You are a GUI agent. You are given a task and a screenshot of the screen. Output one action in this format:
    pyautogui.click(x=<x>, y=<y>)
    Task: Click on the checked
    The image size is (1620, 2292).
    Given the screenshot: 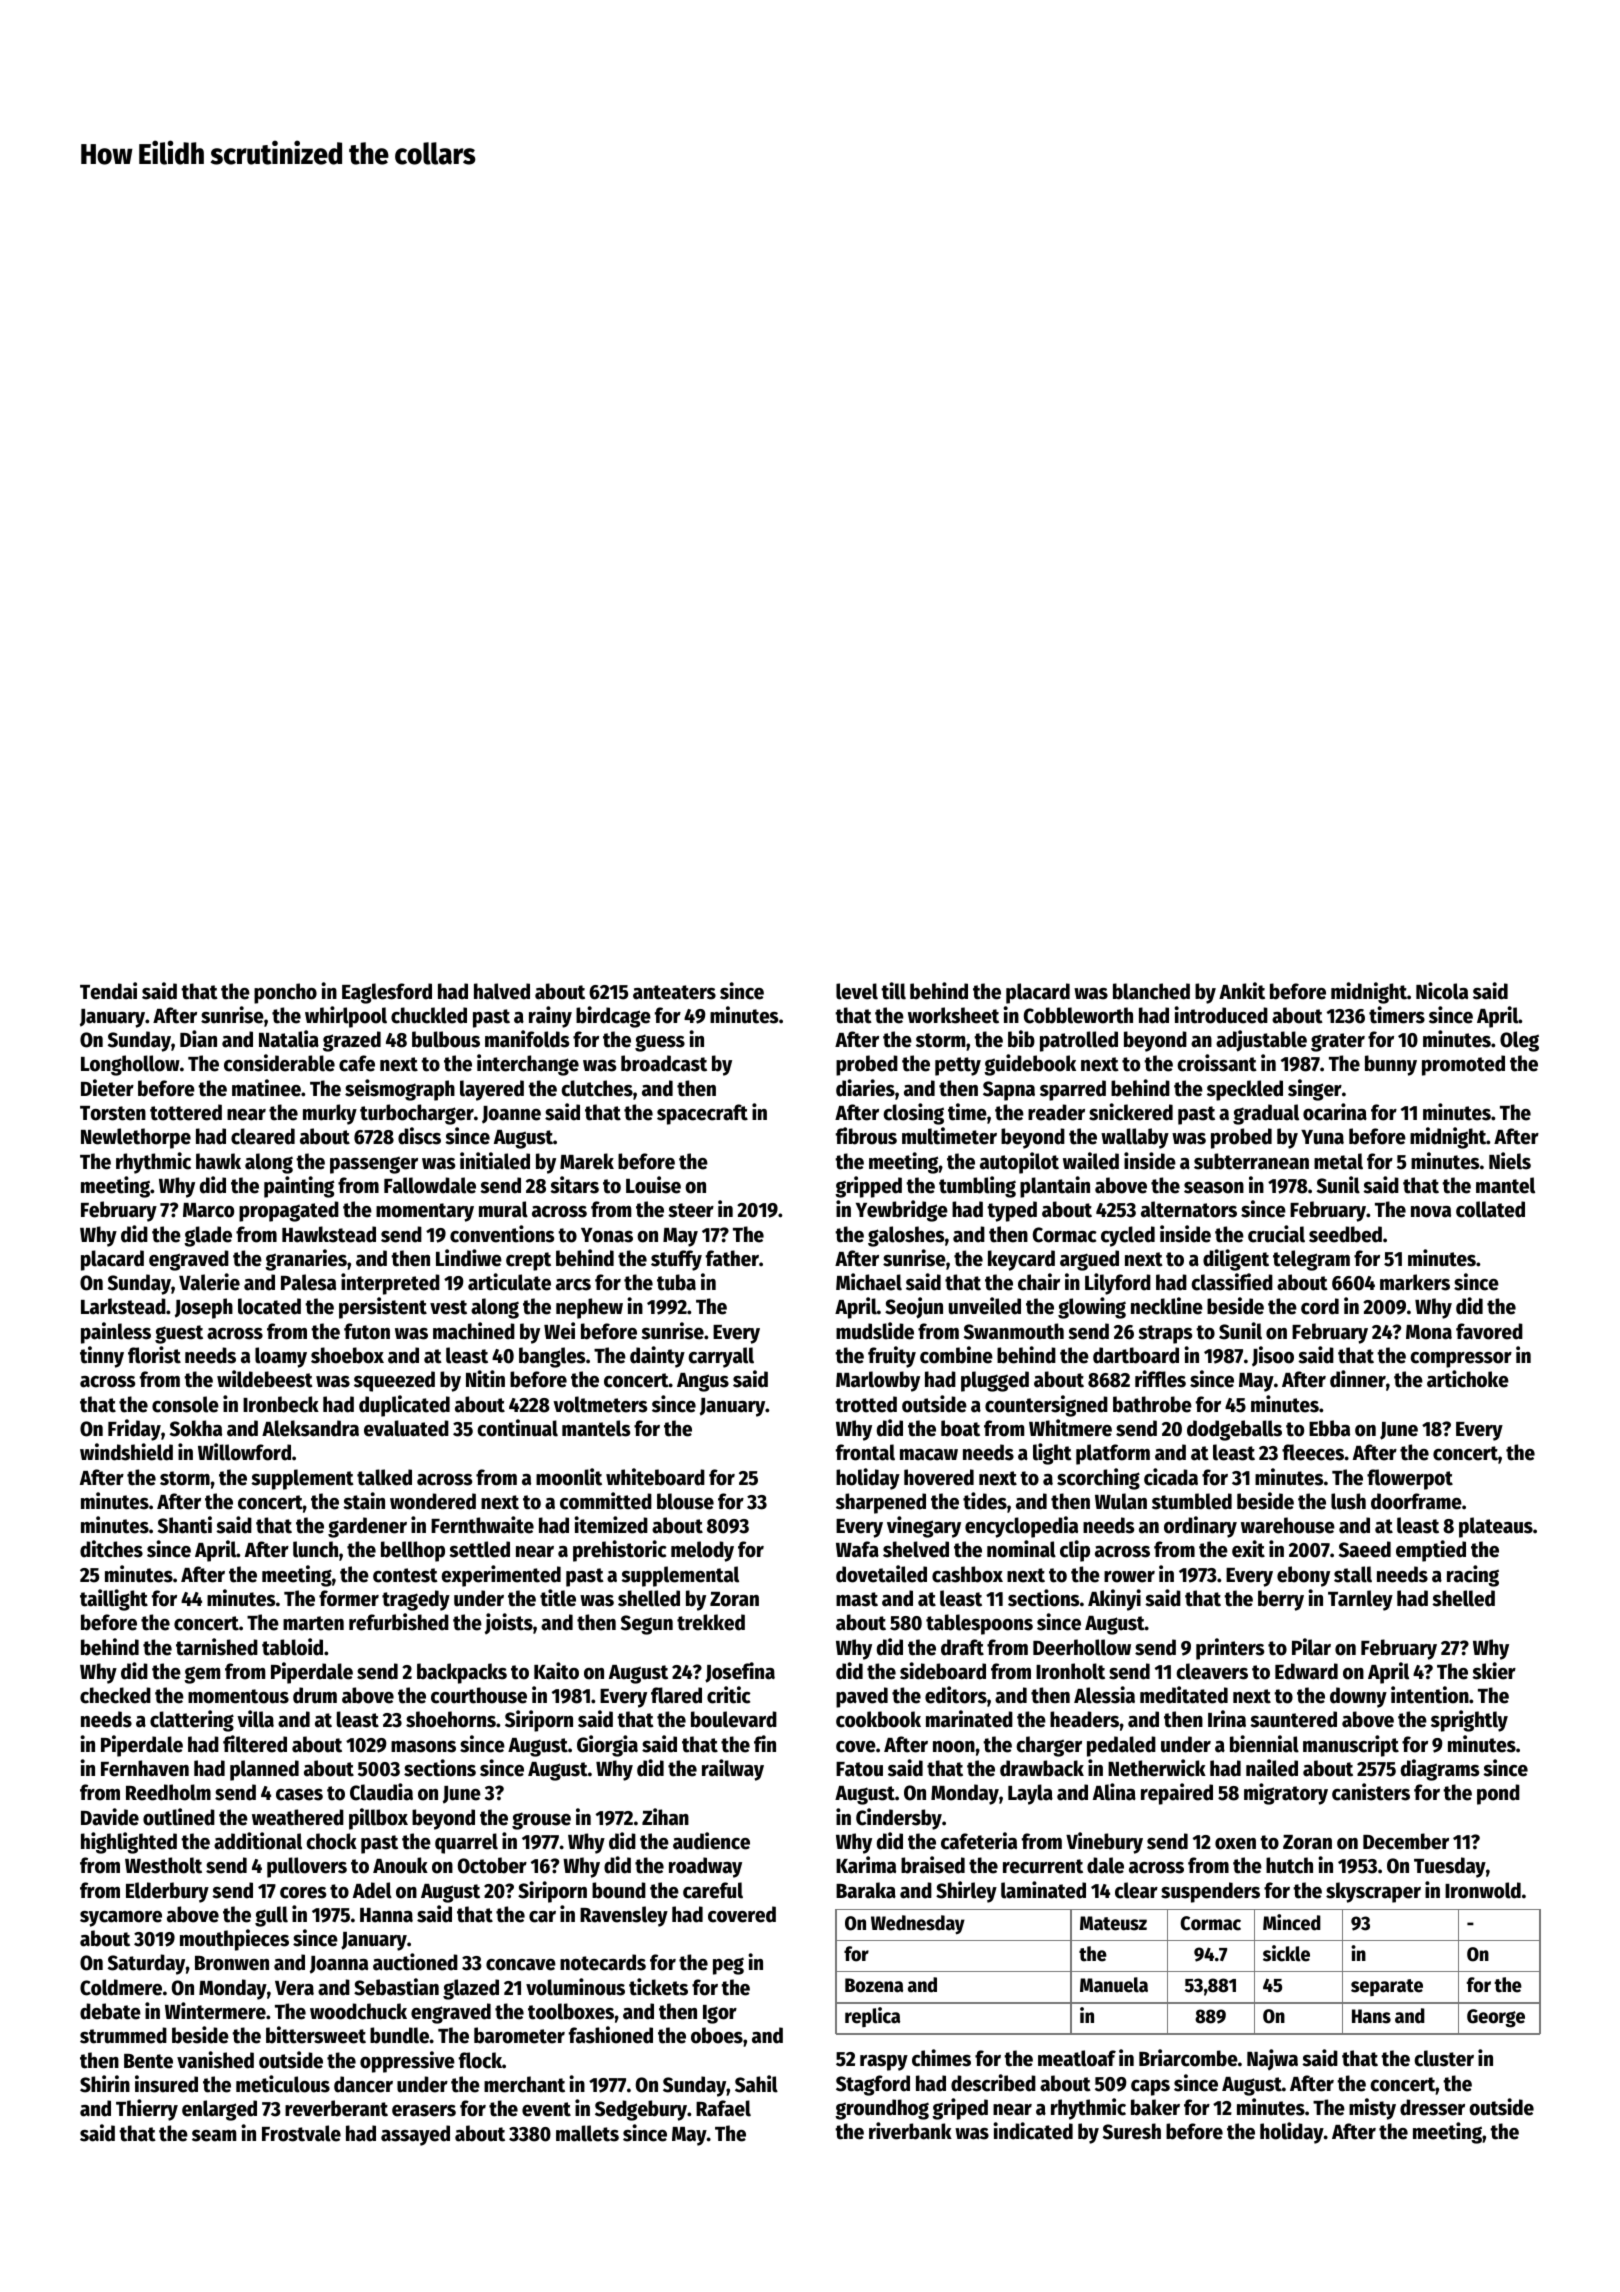 What is the action you would take?
    pyautogui.click(x=115, y=1695)
